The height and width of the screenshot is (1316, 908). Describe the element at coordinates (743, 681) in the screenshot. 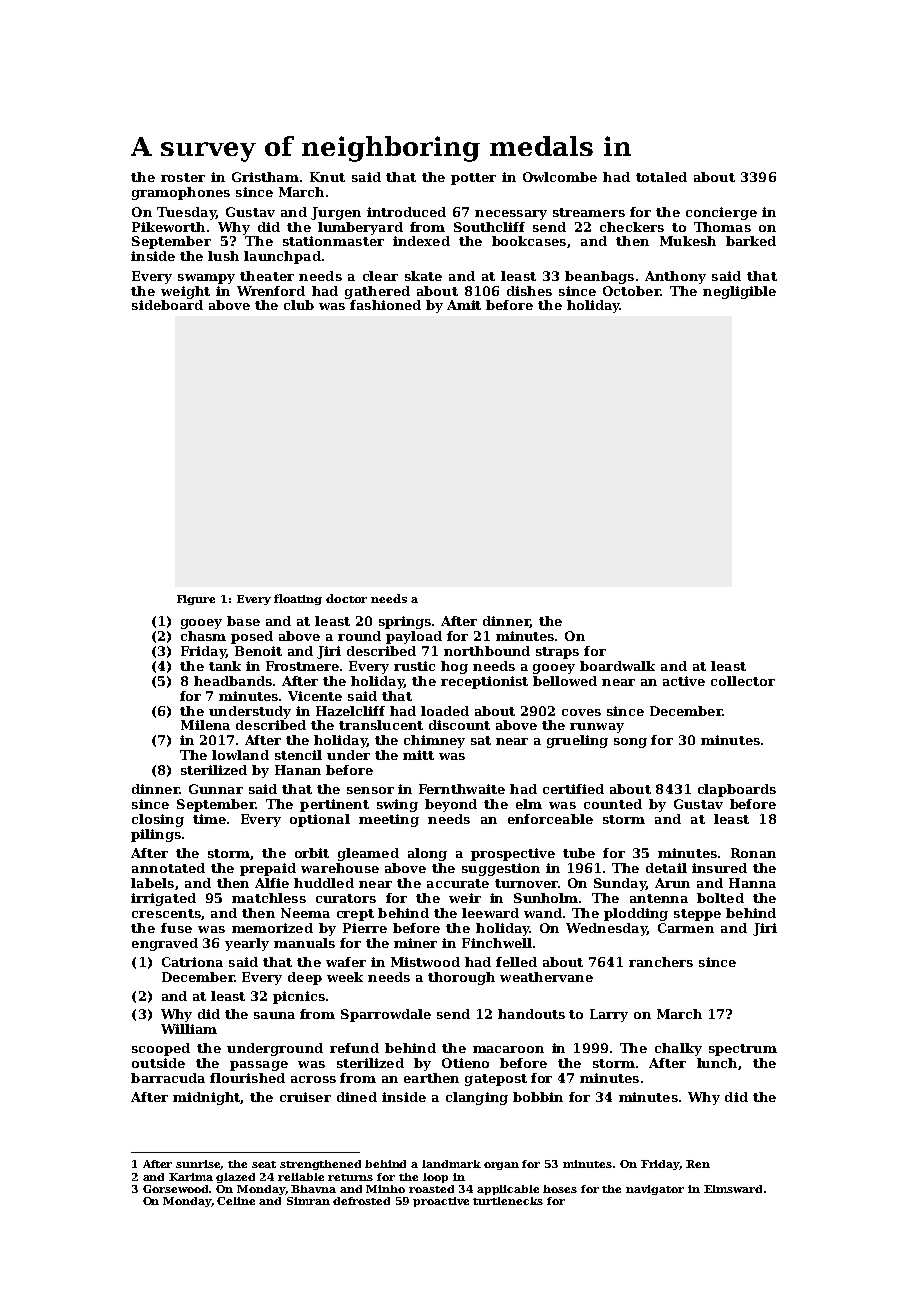

I see `collector` at that location.
